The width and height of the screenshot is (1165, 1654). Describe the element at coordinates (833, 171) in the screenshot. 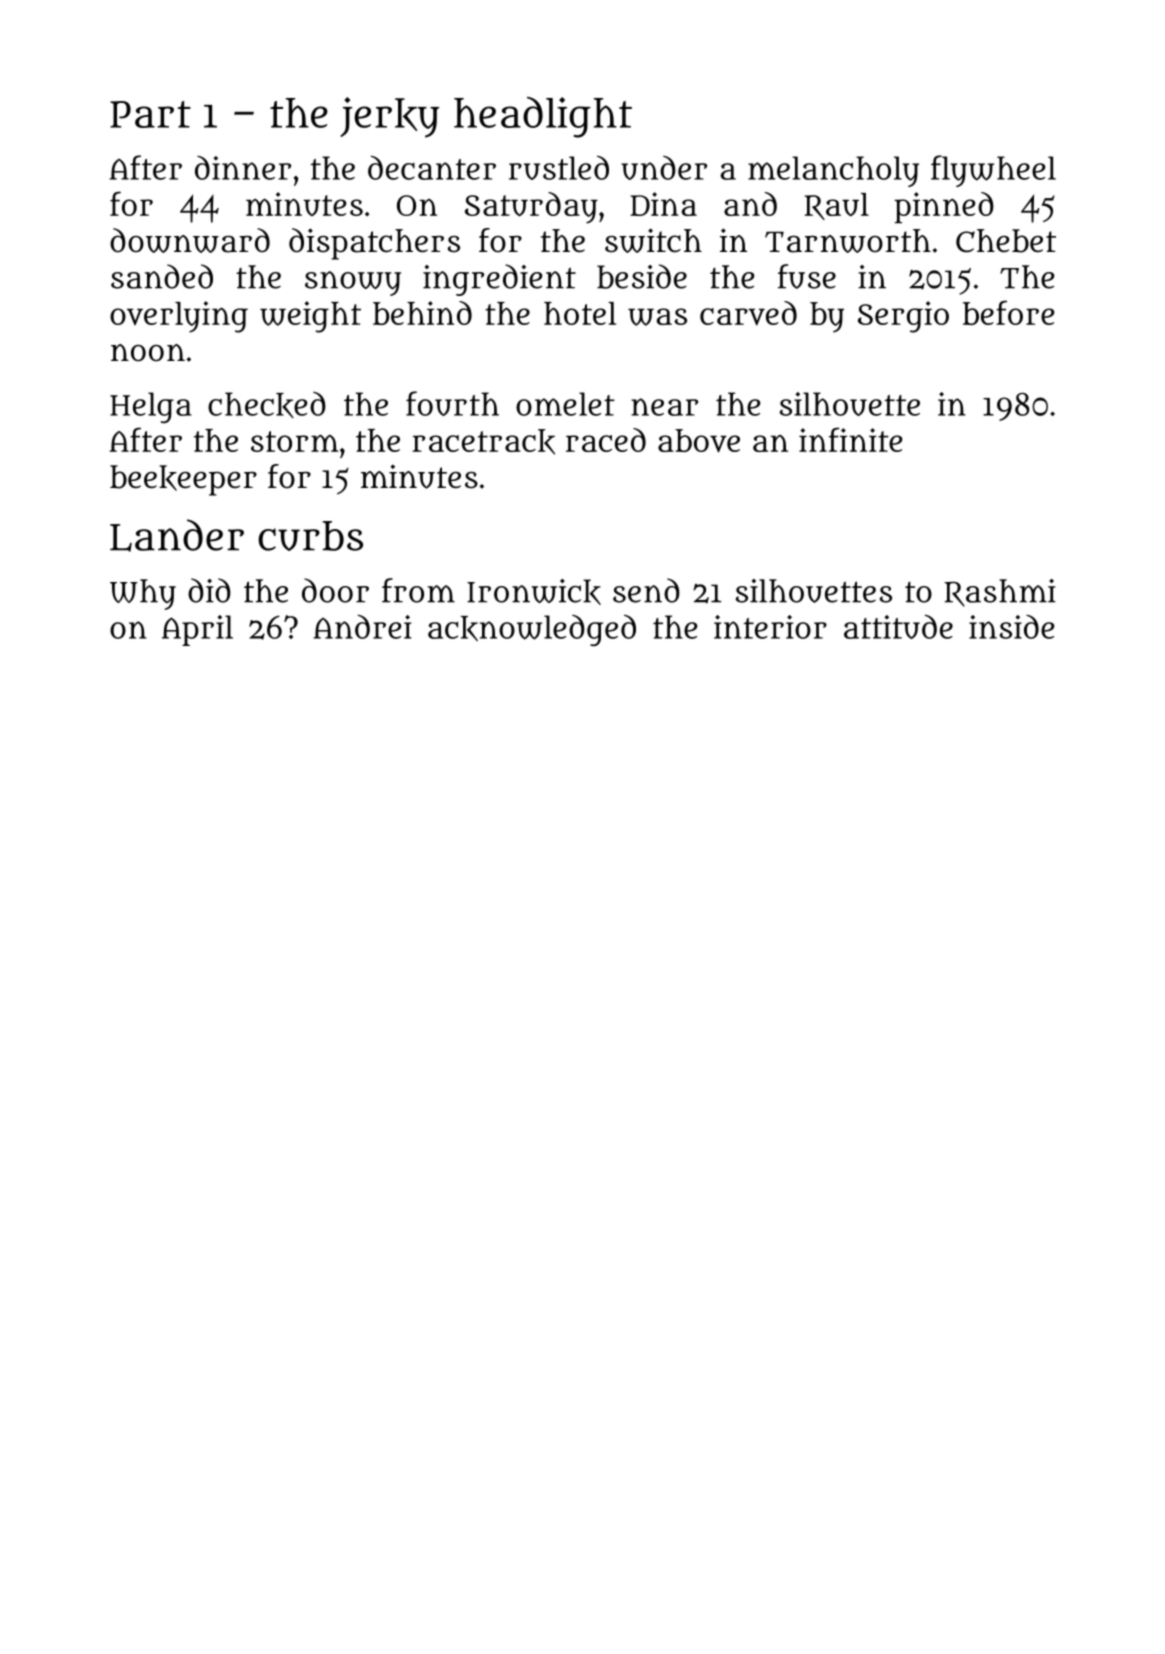

I see `melancholy` at that location.
